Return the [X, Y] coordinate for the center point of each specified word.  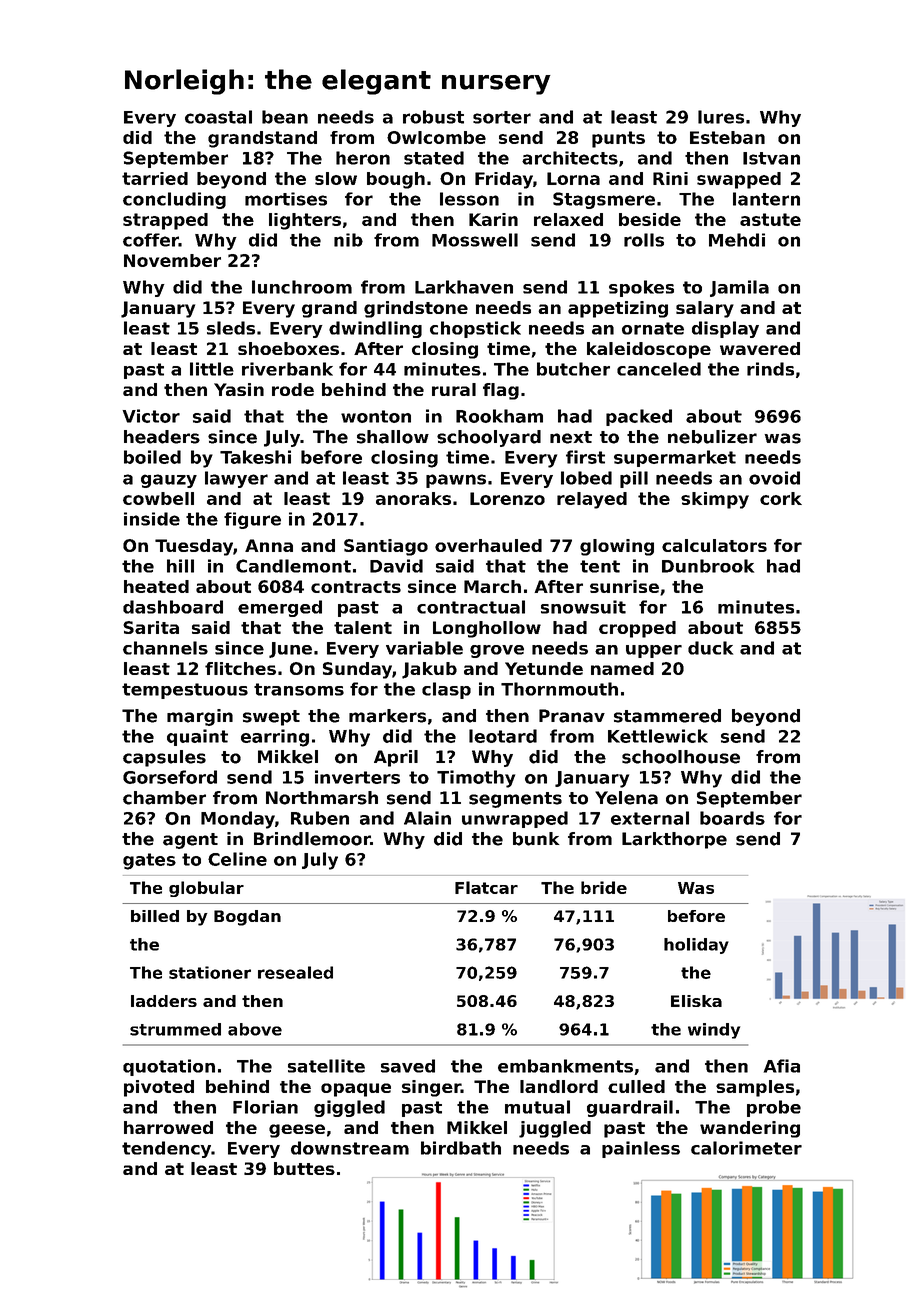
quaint [197, 737]
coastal [218, 117]
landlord [559, 1086]
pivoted [159, 1088]
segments [515, 800]
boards [732, 818]
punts [618, 139]
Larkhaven [464, 287]
